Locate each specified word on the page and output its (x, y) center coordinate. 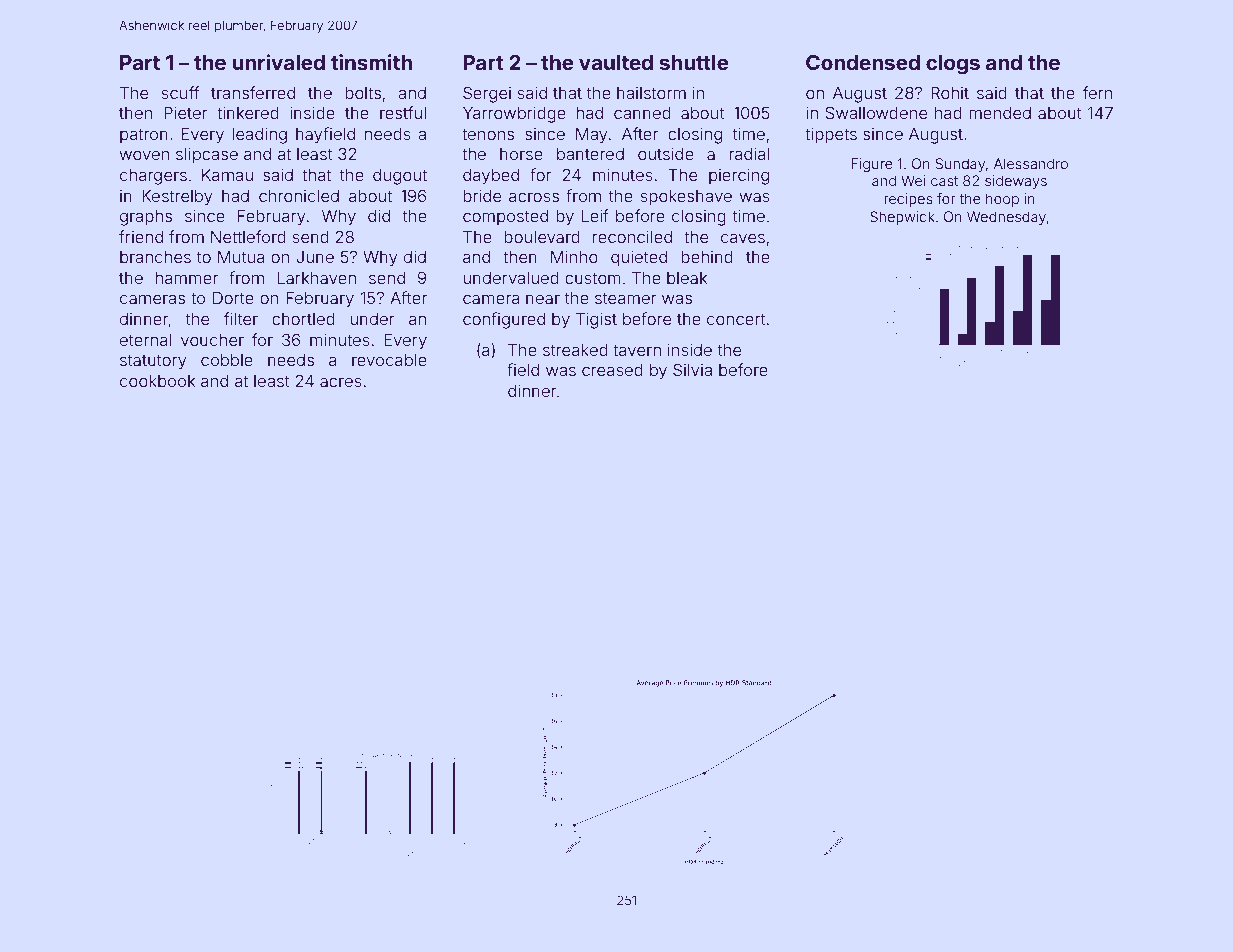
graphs (146, 218)
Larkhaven (317, 278)
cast (944, 181)
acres (341, 382)
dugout (400, 177)
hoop (1002, 200)
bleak (687, 278)
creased (612, 370)
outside (666, 153)
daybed (491, 177)
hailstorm (651, 93)
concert (736, 319)
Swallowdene (876, 112)
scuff (180, 92)
